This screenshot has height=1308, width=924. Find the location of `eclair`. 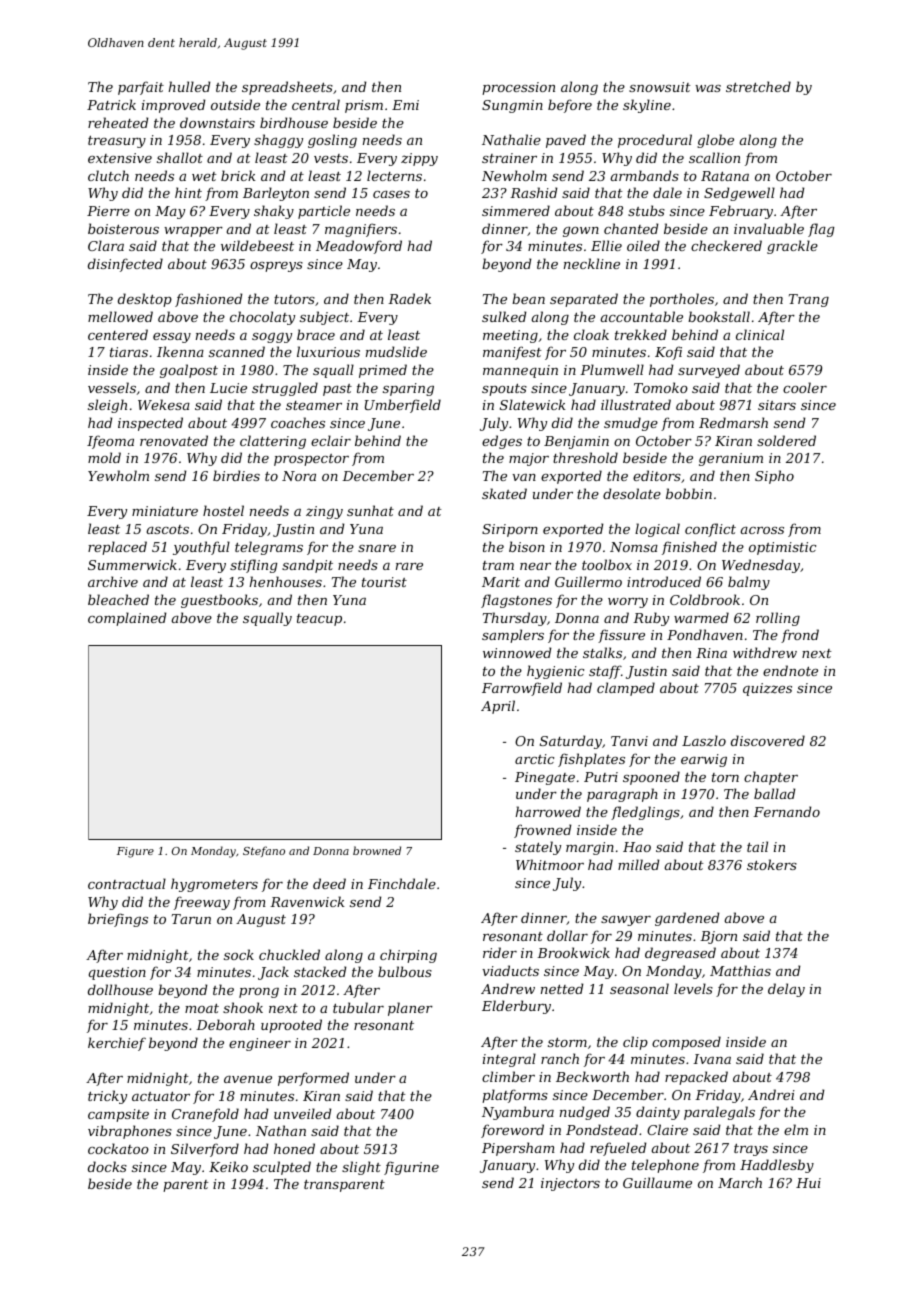

eclair is located at coordinates (331, 440).
